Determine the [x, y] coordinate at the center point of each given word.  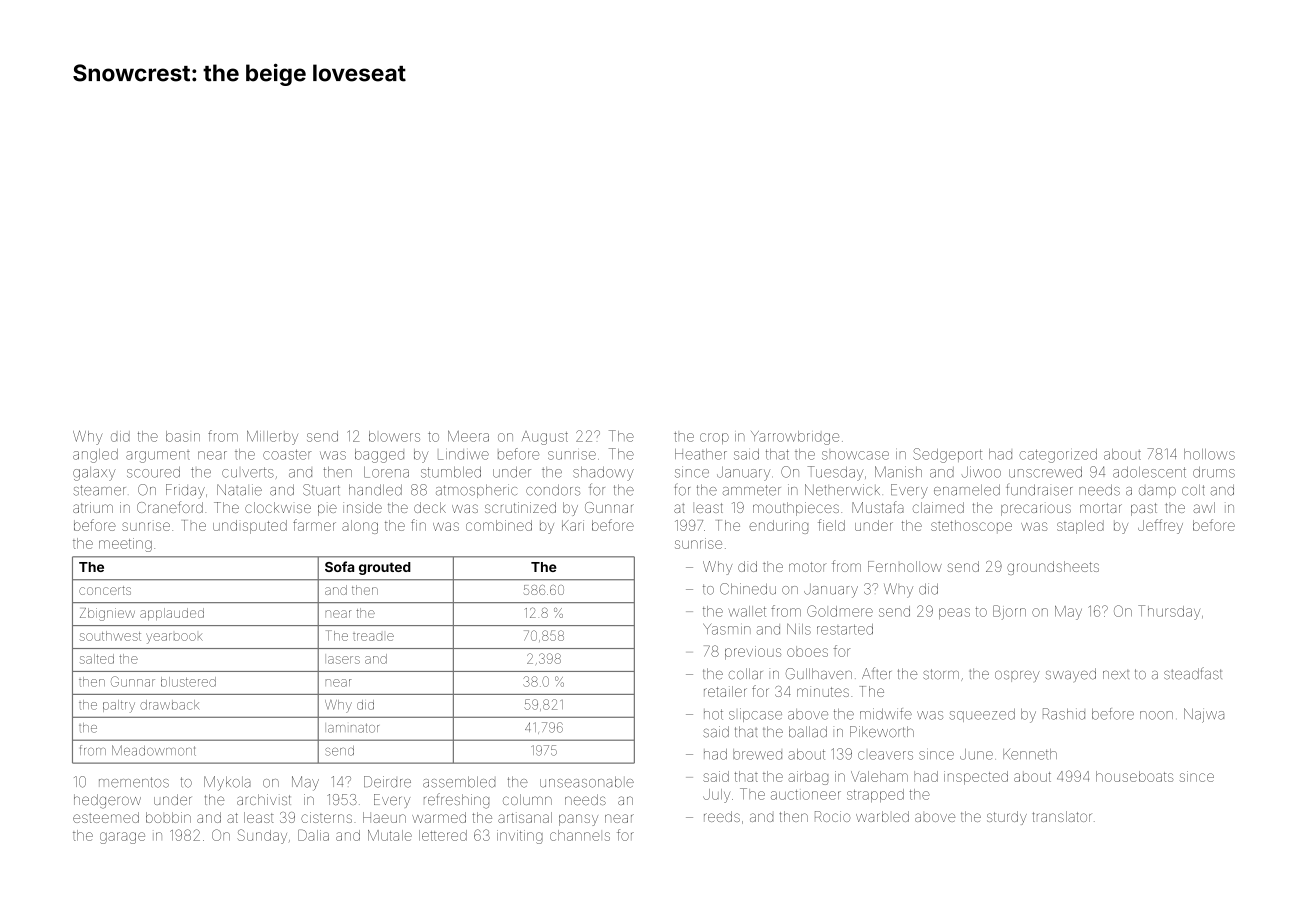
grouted [385, 568]
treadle [373, 637]
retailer [725, 691]
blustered [188, 682]
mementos [134, 782]
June [976, 754]
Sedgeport [947, 455]
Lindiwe [463, 454]
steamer [99, 490]
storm [941, 674]
